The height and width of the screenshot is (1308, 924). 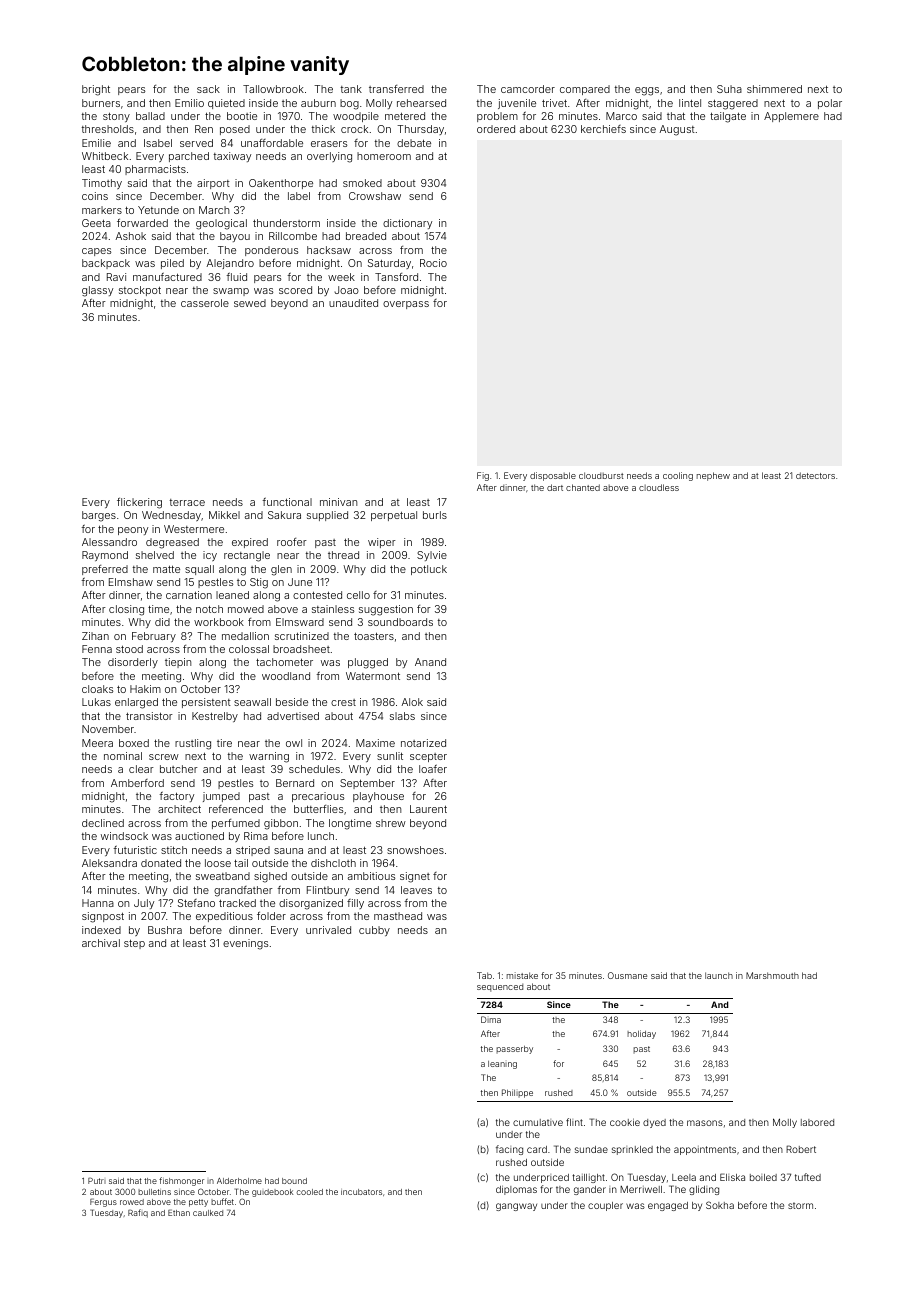 I want to click on Applemere, so click(x=791, y=117).
